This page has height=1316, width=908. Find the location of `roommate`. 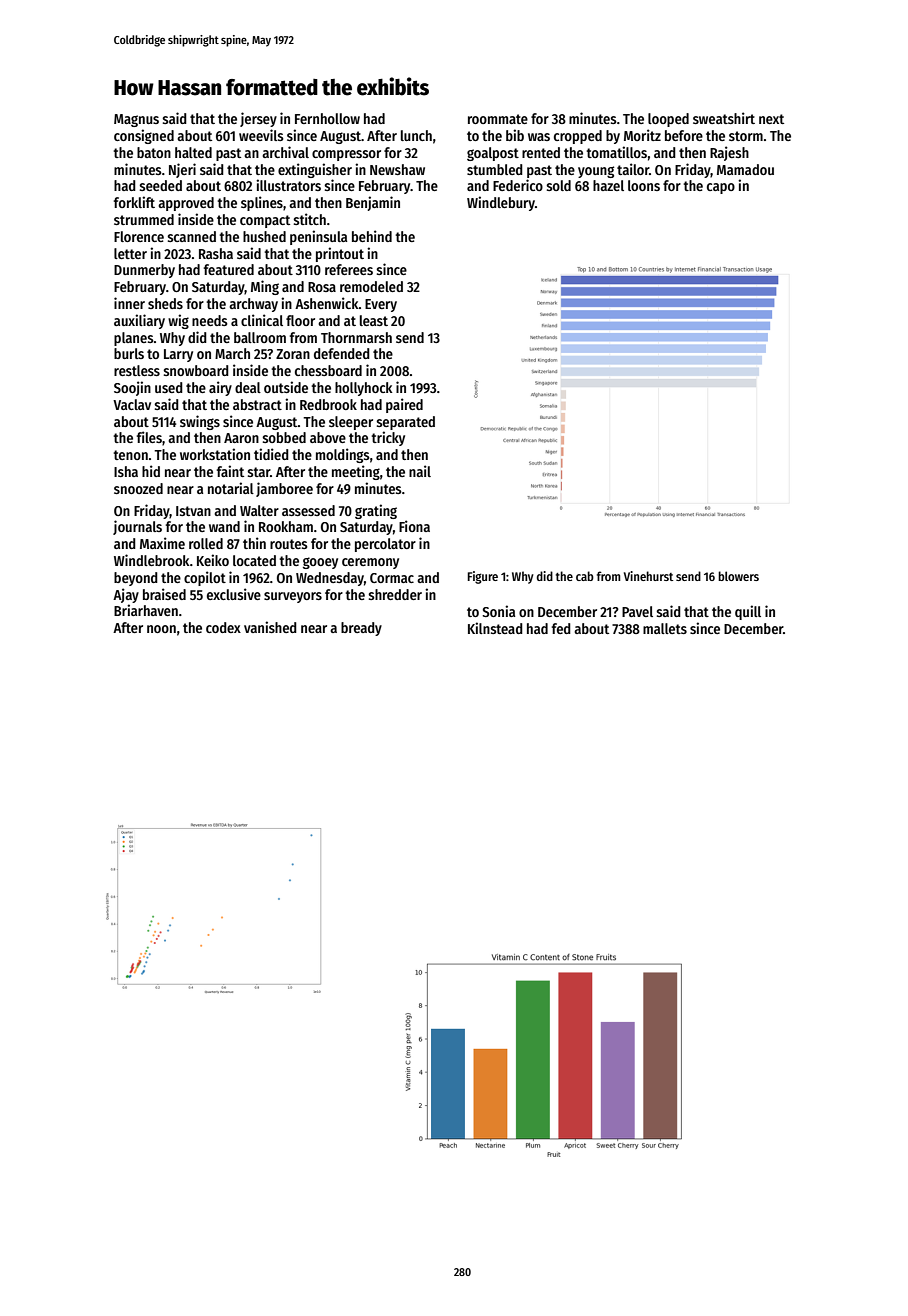

roommate is located at coordinates (498, 119).
